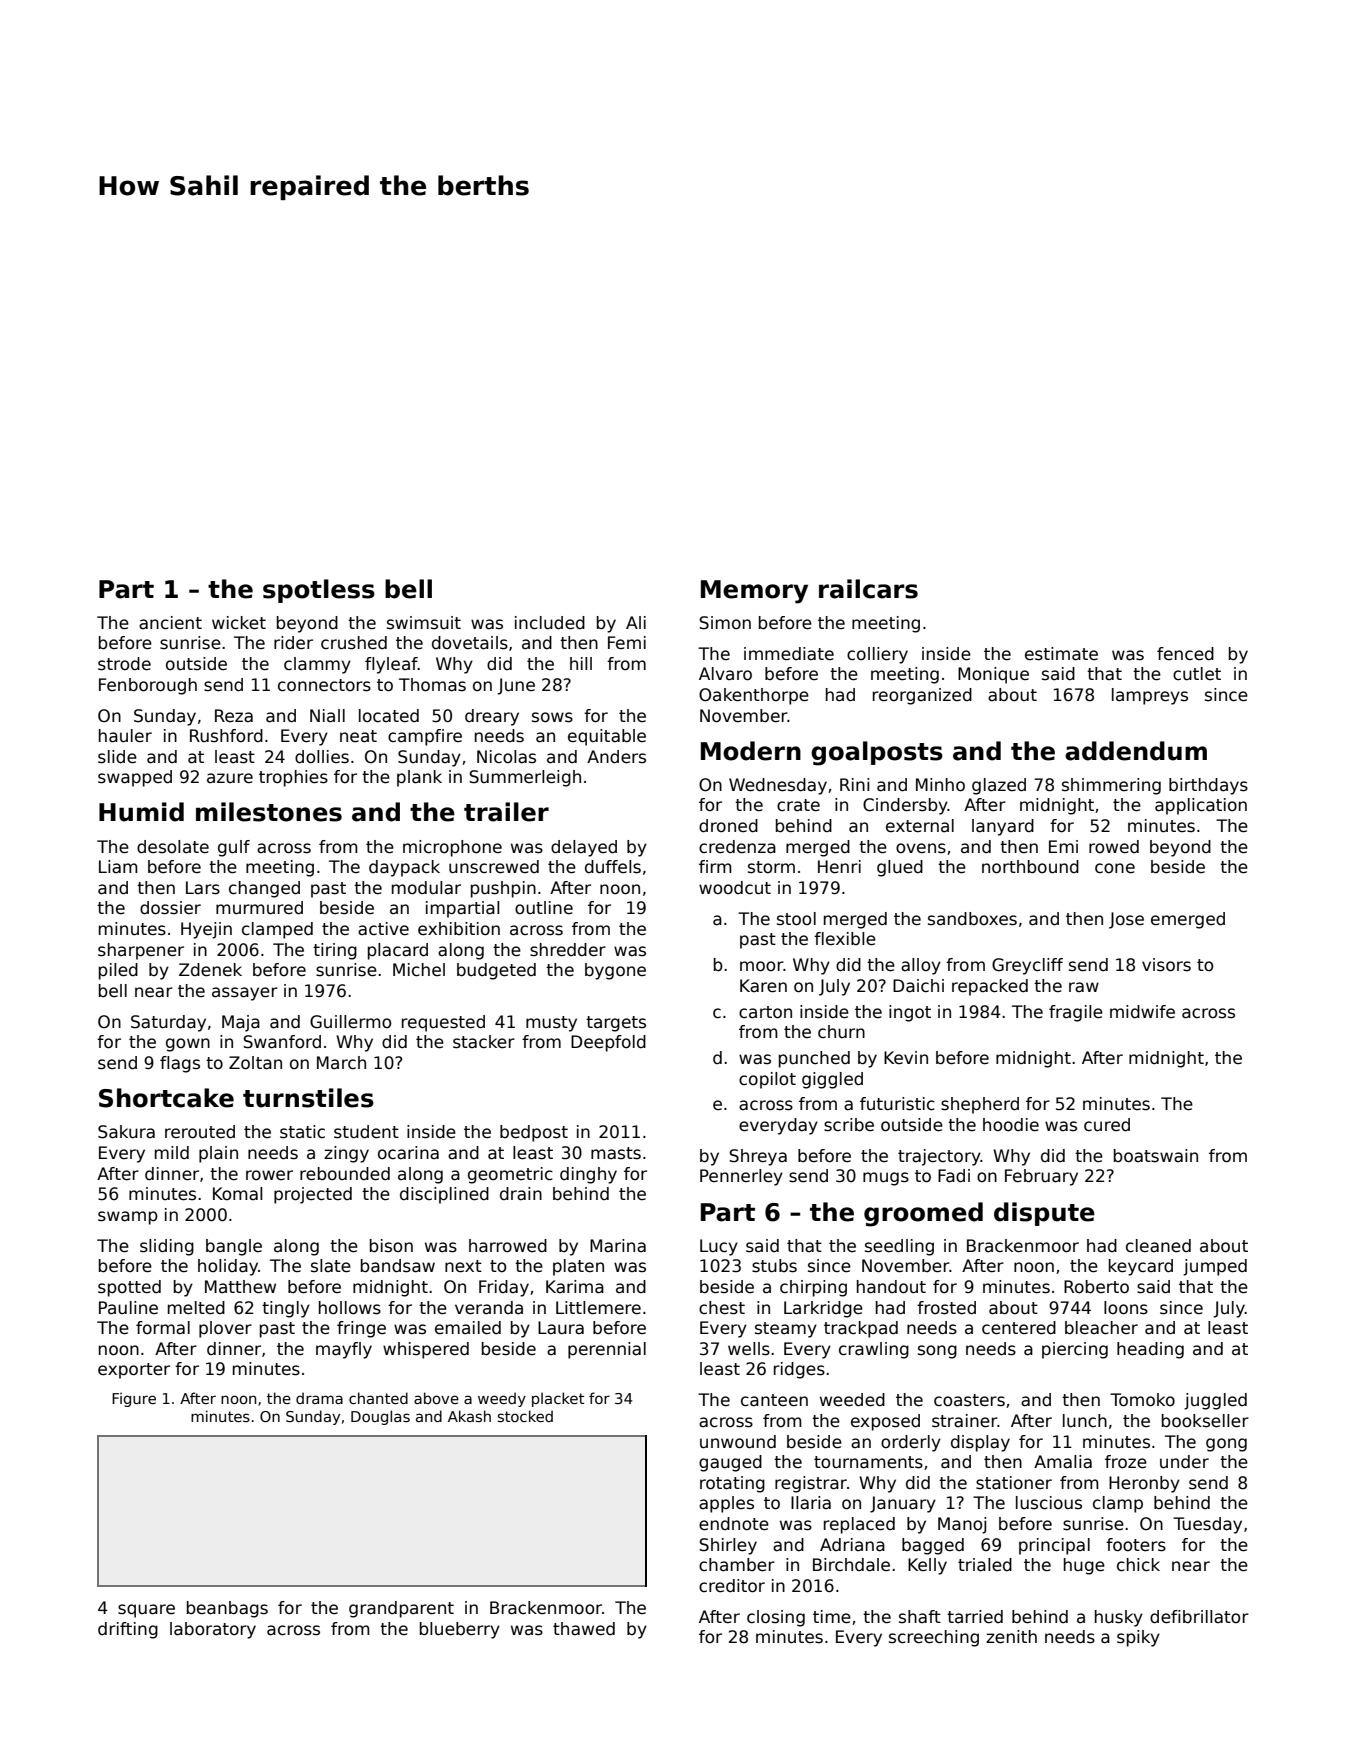 The image size is (1346, 1741). What do you see at coordinates (734, 1524) in the screenshot?
I see `endnote` at bounding box center [734, 1524].
